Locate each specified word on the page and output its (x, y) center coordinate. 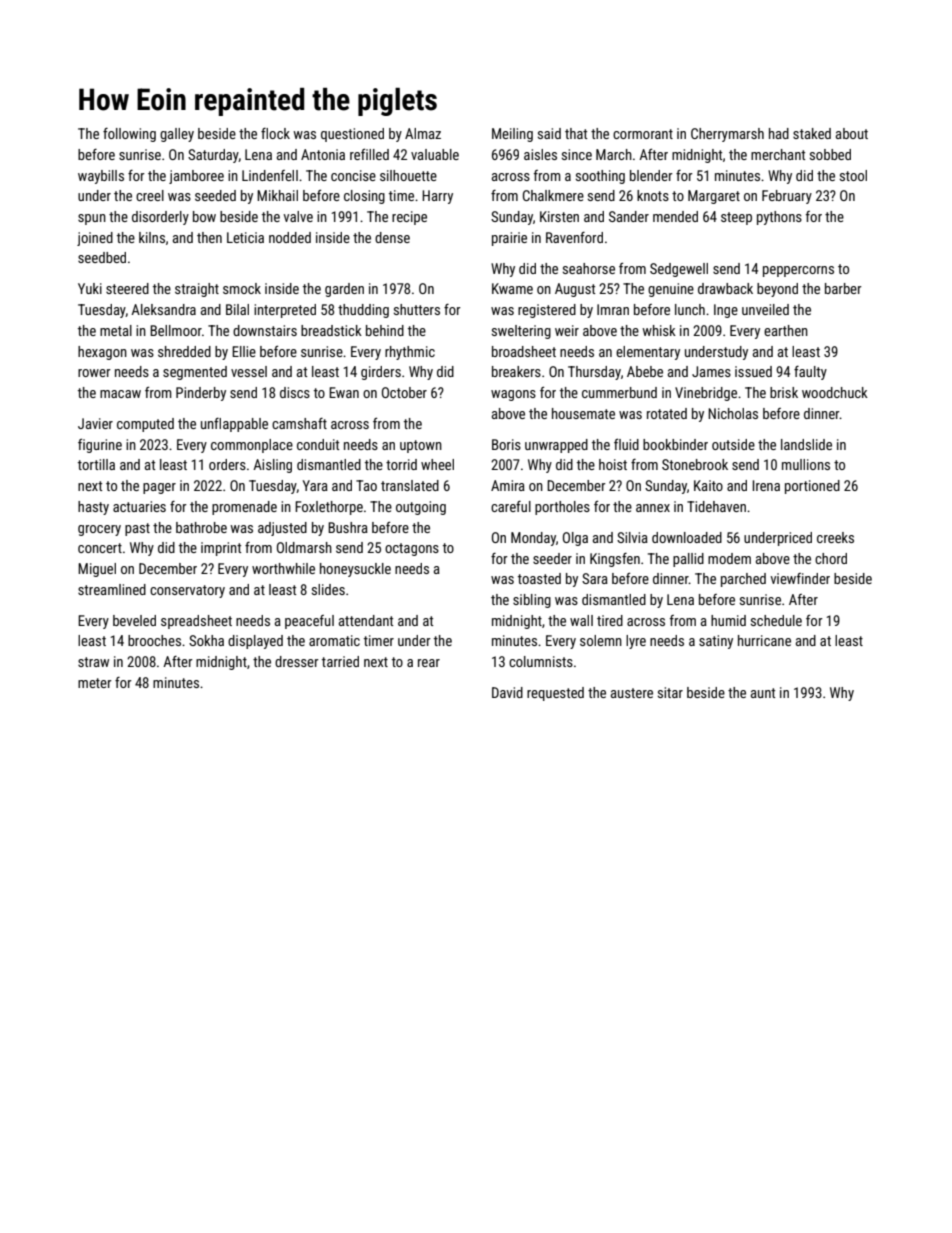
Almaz (423, 133)
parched (743, 580)
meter (95, 683)
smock (242, 288)
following (129, 135)
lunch (690, 309)
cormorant (643, 134)
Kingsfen (615, 560)
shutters (417, 309)
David (507, 692)
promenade (244, 508)
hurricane (764, 640)
